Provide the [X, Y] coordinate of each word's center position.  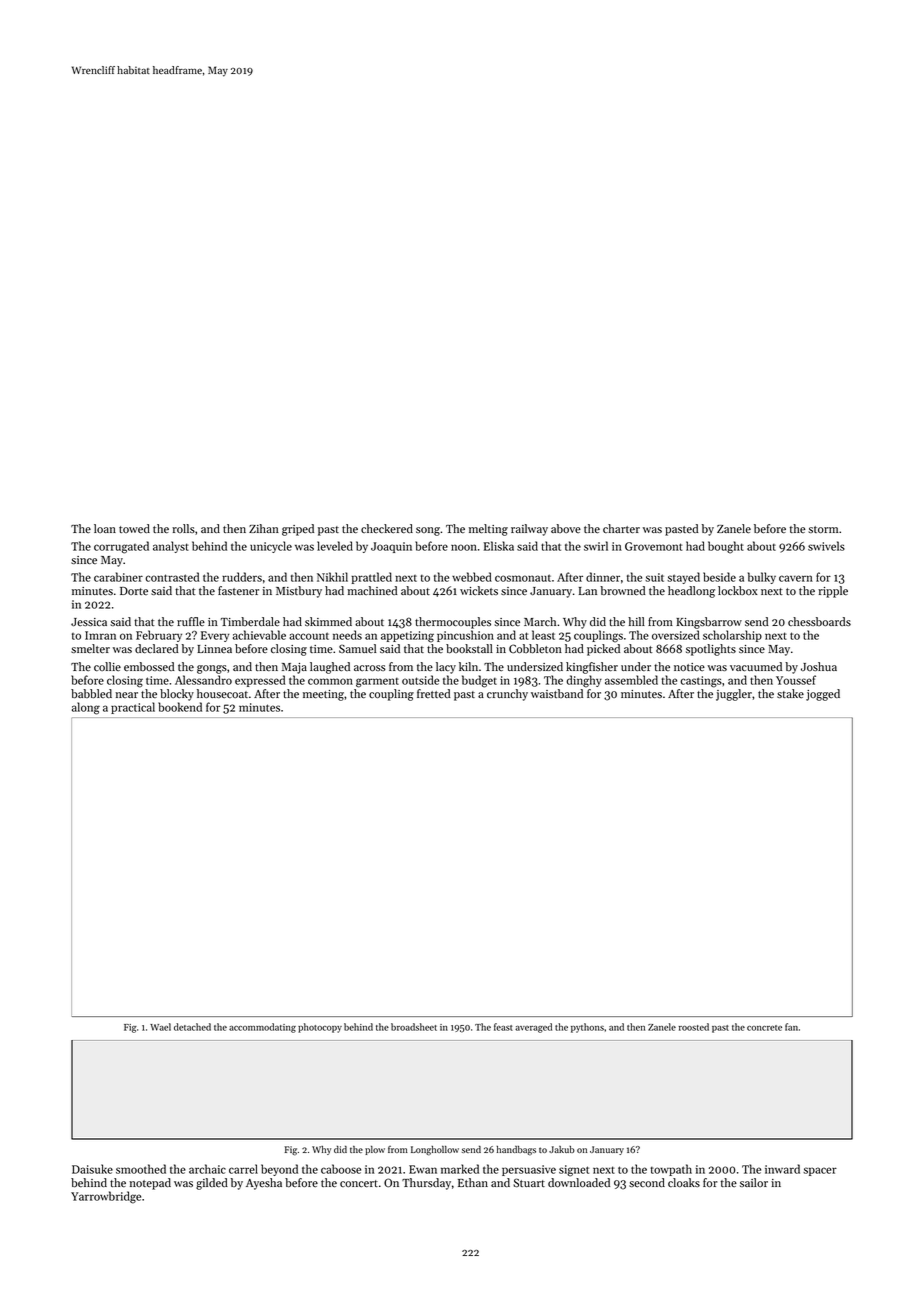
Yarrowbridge [106, 1197]
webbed [472, 577]
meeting [323, 695]
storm [823, 529]
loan [105, 528]
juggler [734, 695]
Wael [160, 1027]
